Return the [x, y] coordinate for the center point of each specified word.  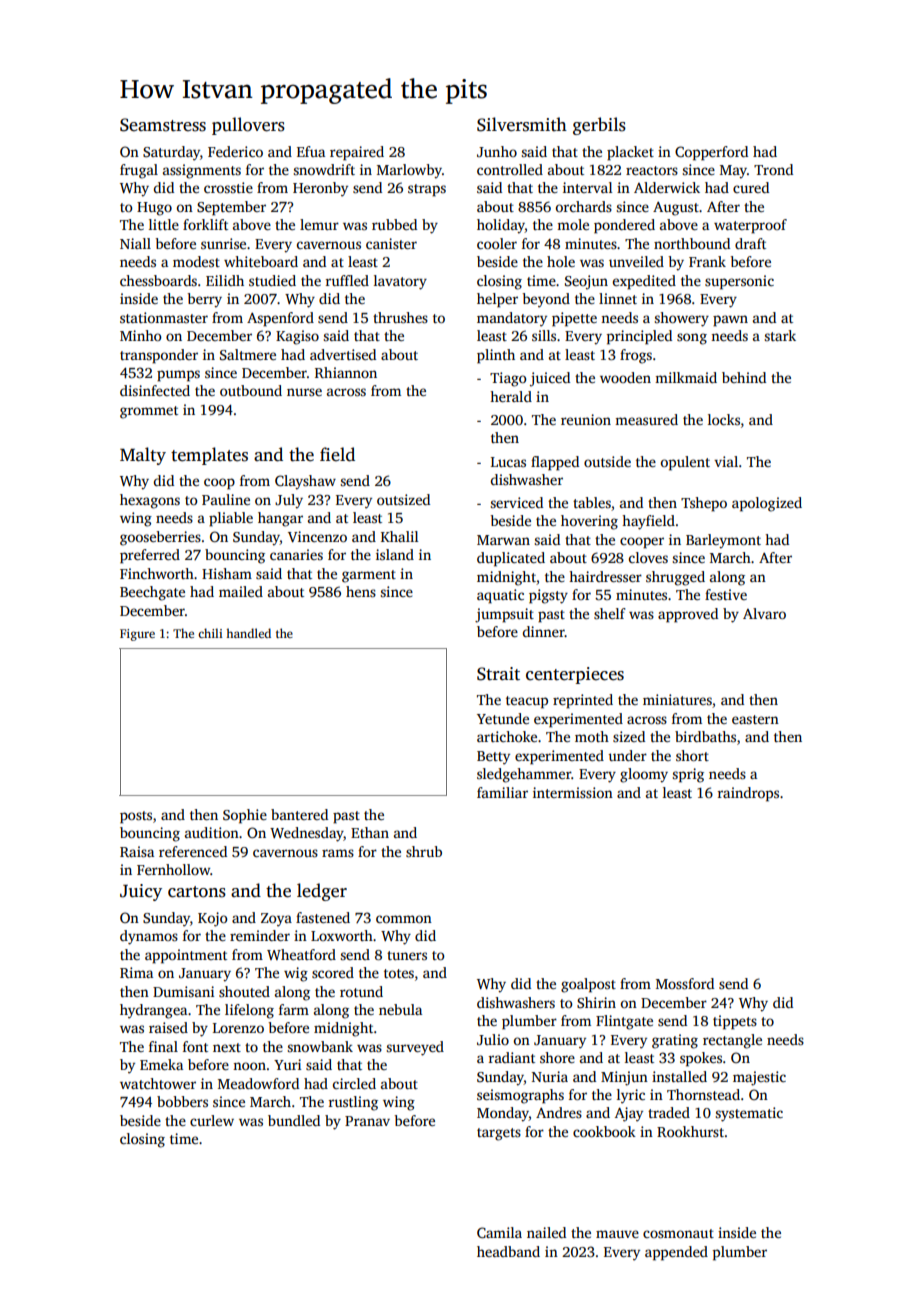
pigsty [548, 596]
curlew [212, 1120]
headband [508, 1251]
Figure [137, 635]
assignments [202, 171]
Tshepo [704, 504]
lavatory [400, 282]
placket [630, 153]
